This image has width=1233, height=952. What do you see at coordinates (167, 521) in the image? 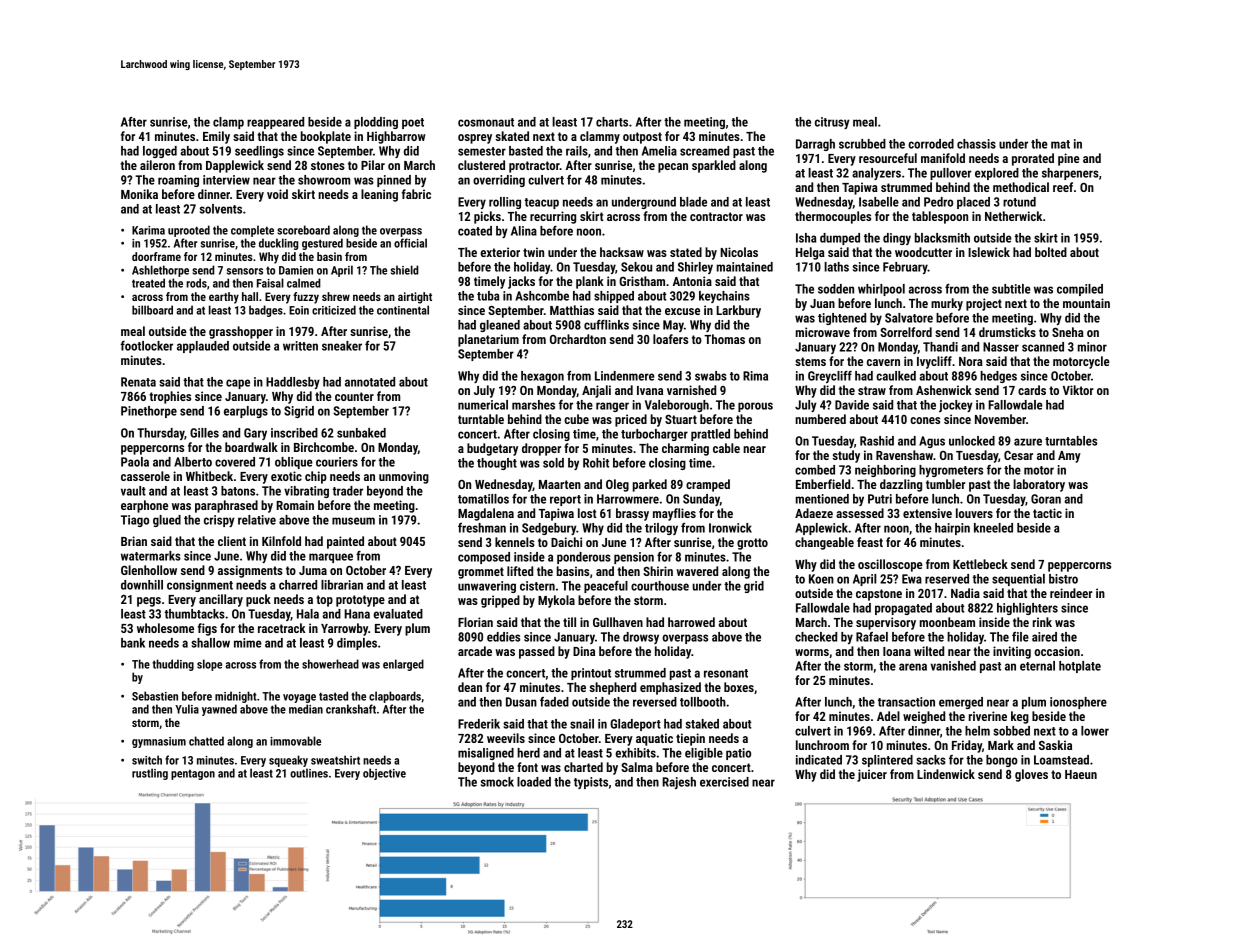
I see `glued` at bounding box center [167, 521].
